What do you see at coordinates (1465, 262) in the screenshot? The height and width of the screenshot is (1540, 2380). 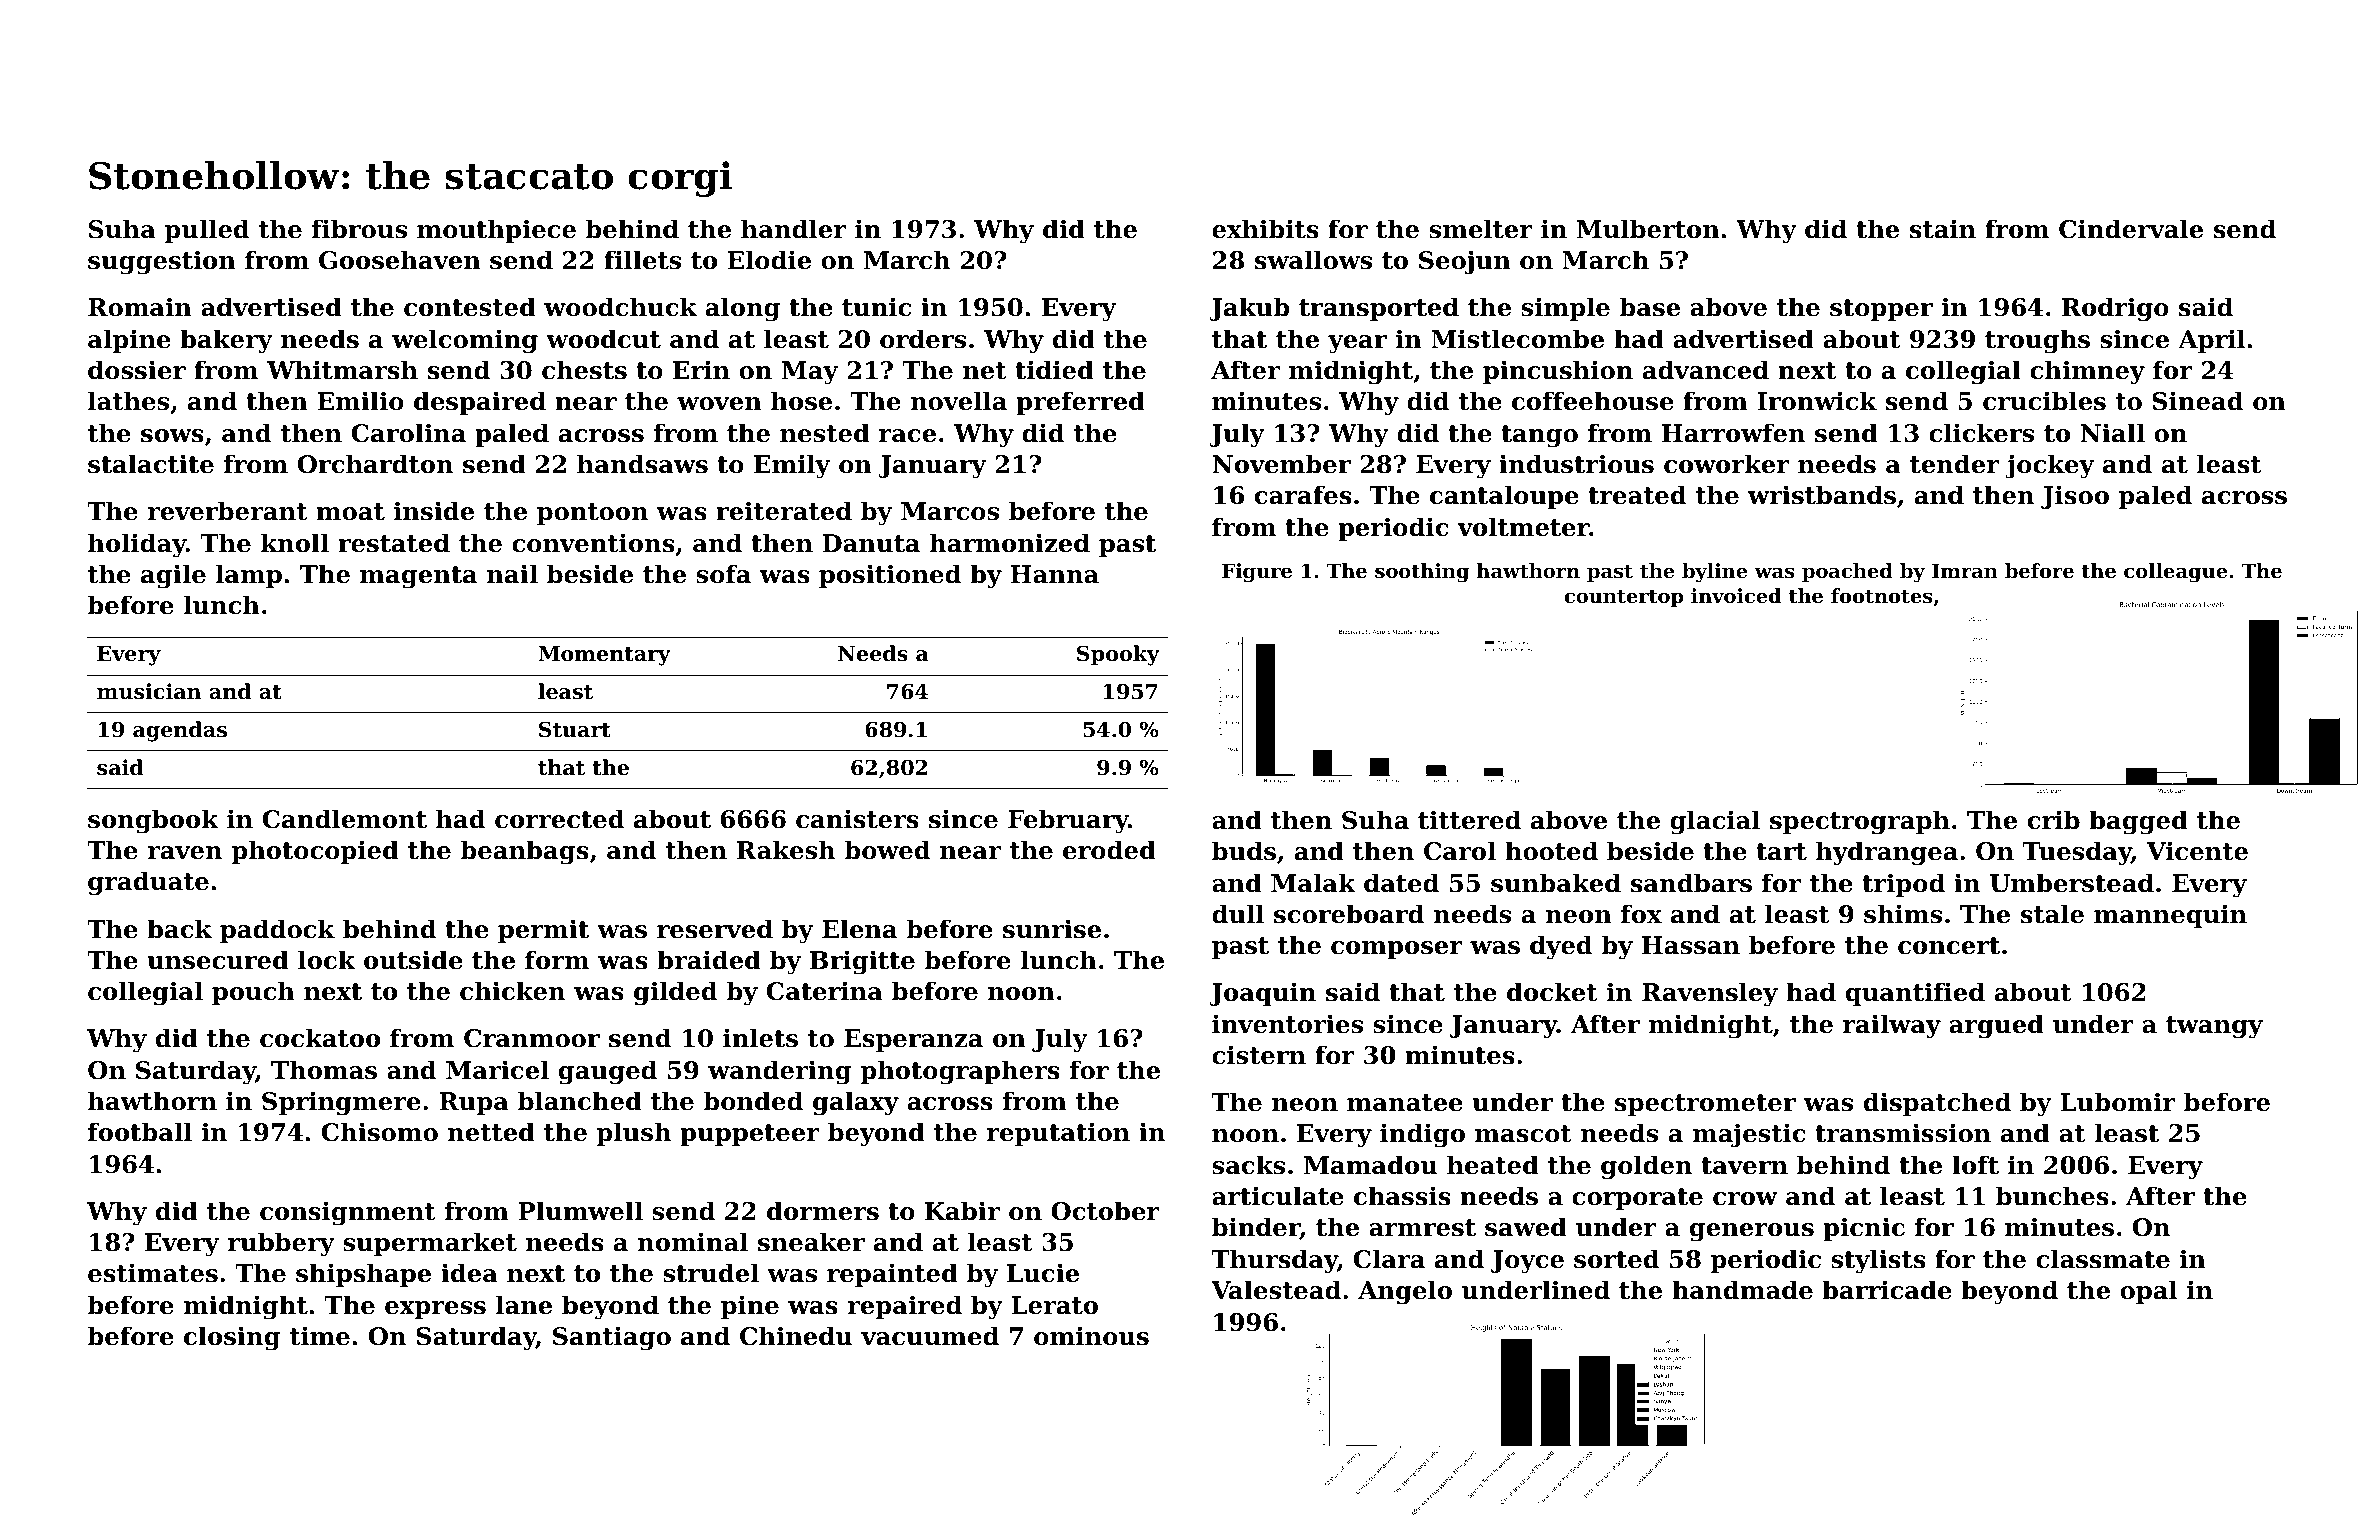 I see `Seojun` at bounding box center [1465, 262].
